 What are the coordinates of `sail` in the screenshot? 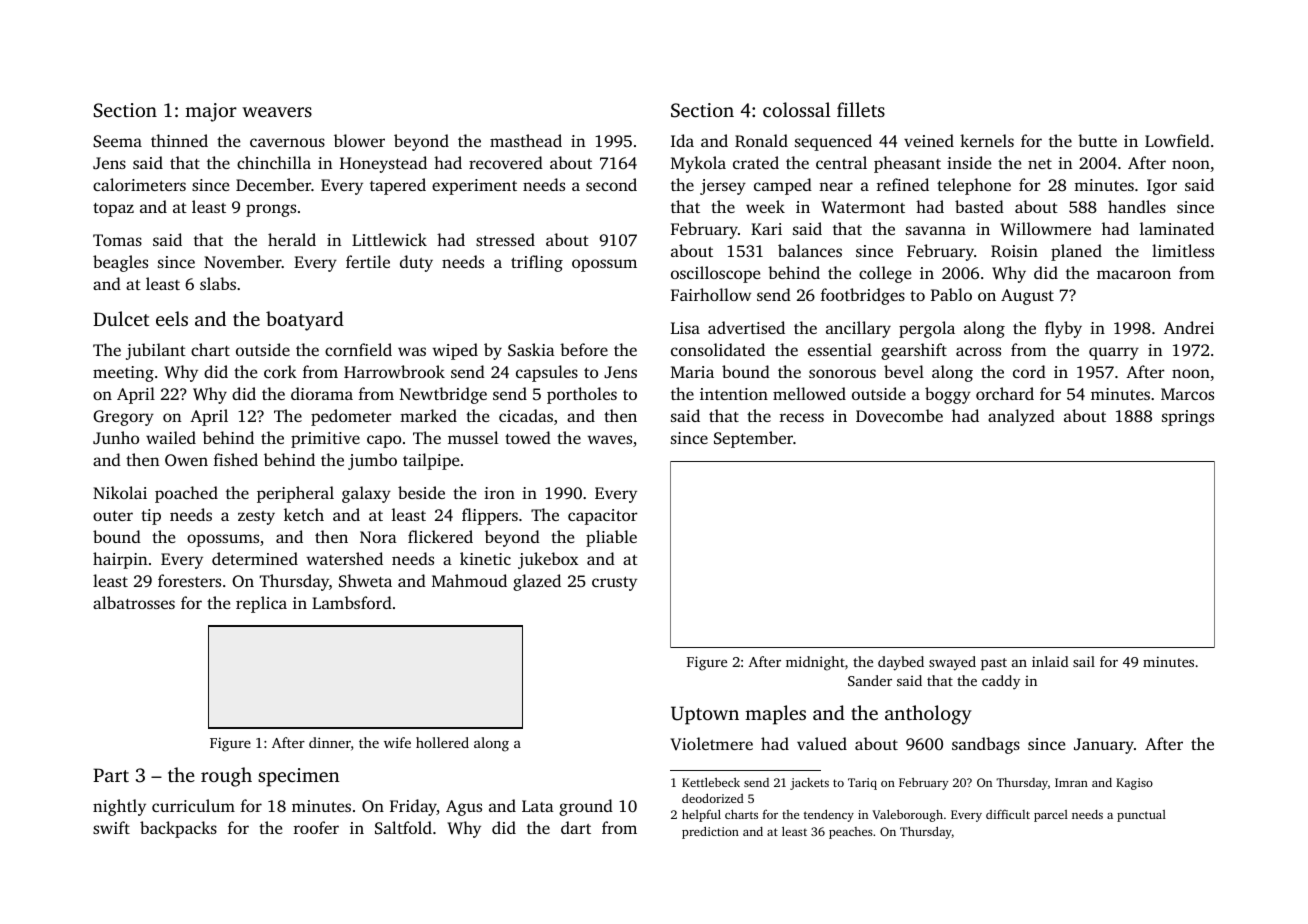 It's located at (1084, 661).
